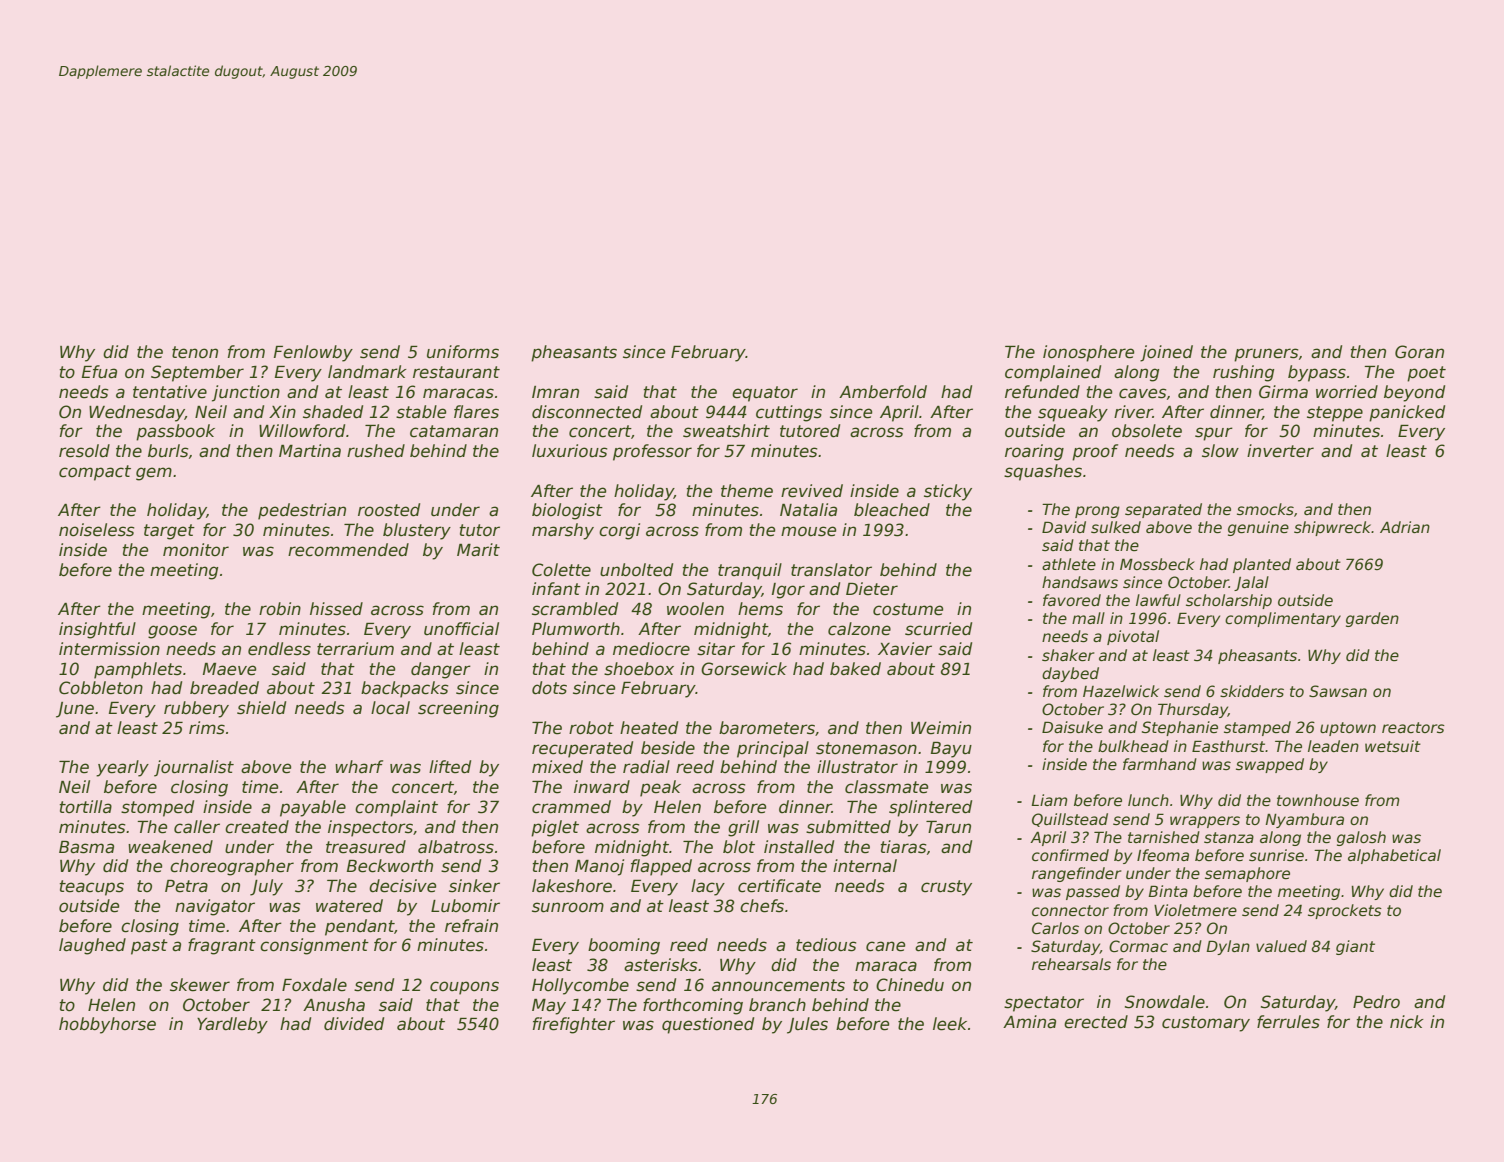  I want to click on uniforms, so click(463, 352).
